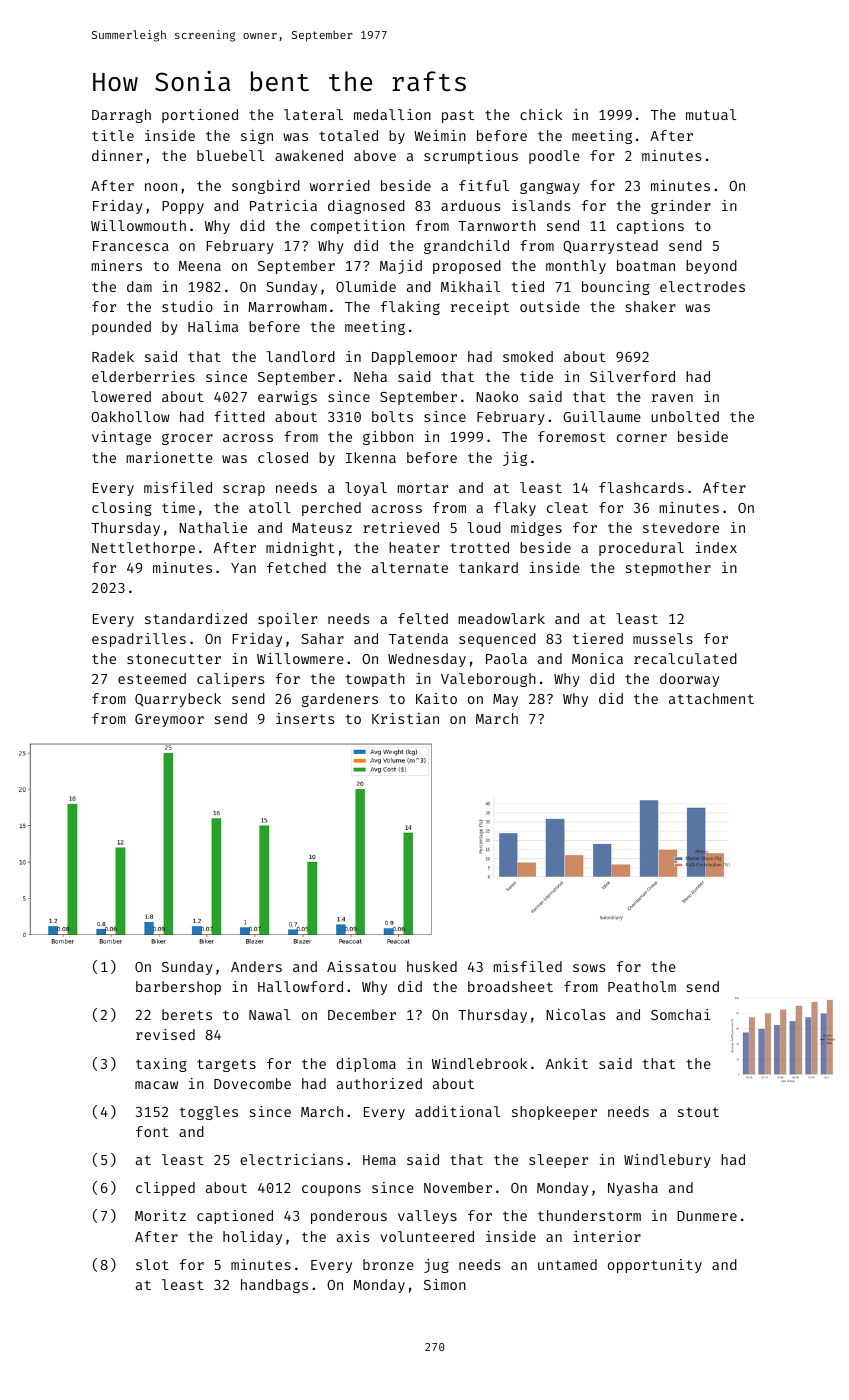 The image size is (849, 1400). I want to click on recalculated, so click(685, 658).
